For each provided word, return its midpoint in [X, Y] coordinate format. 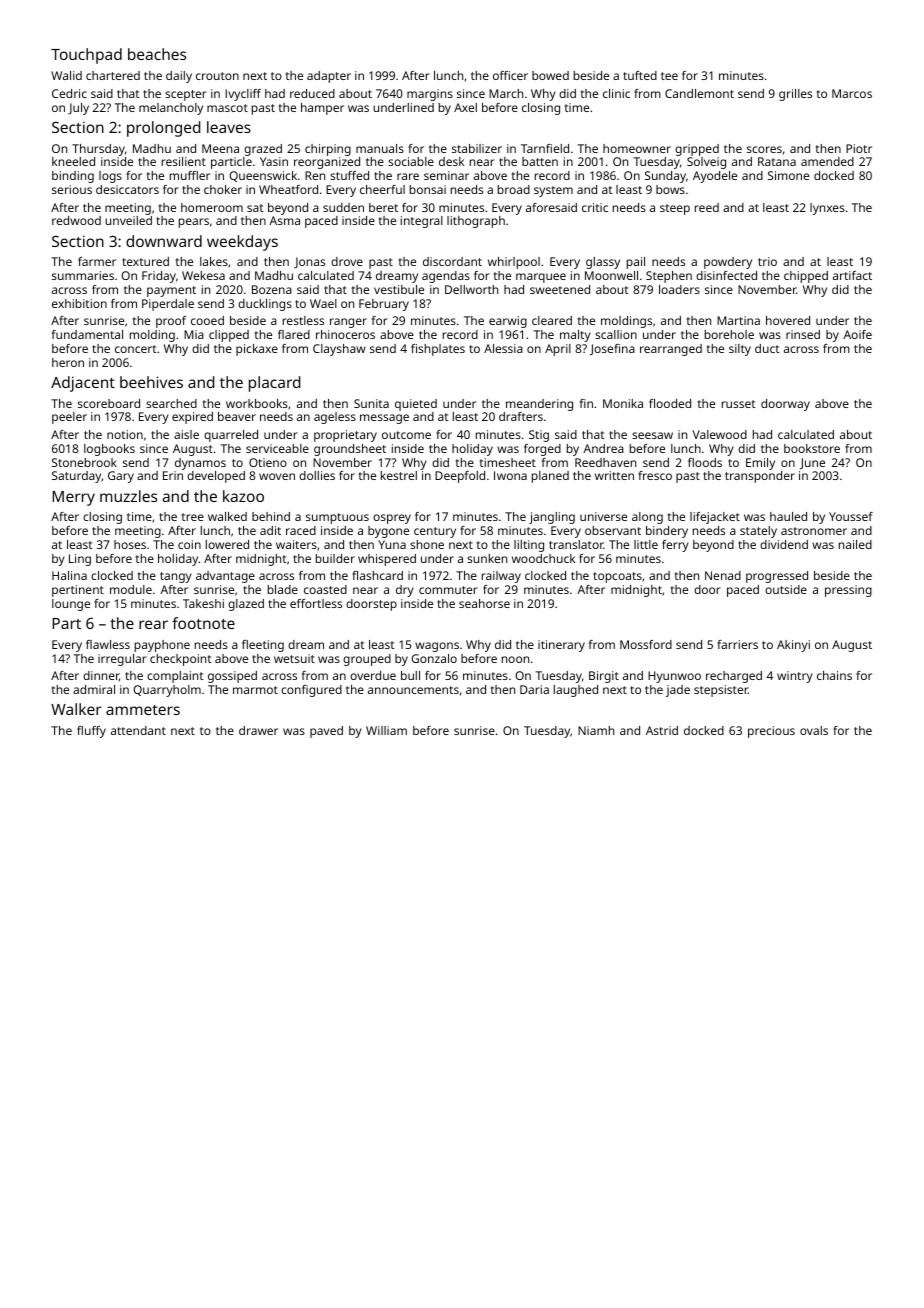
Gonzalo [434, 658]
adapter [329, 77]
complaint [175, 677]
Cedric [69, 93]
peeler [69, 418]
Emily [760, 464]
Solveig [706, 163]
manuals [380, 148]
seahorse [484, 603]
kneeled [73, 161]
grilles [795, 95]
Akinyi [793, 646]
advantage [225, 577]
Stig [539, 436]
